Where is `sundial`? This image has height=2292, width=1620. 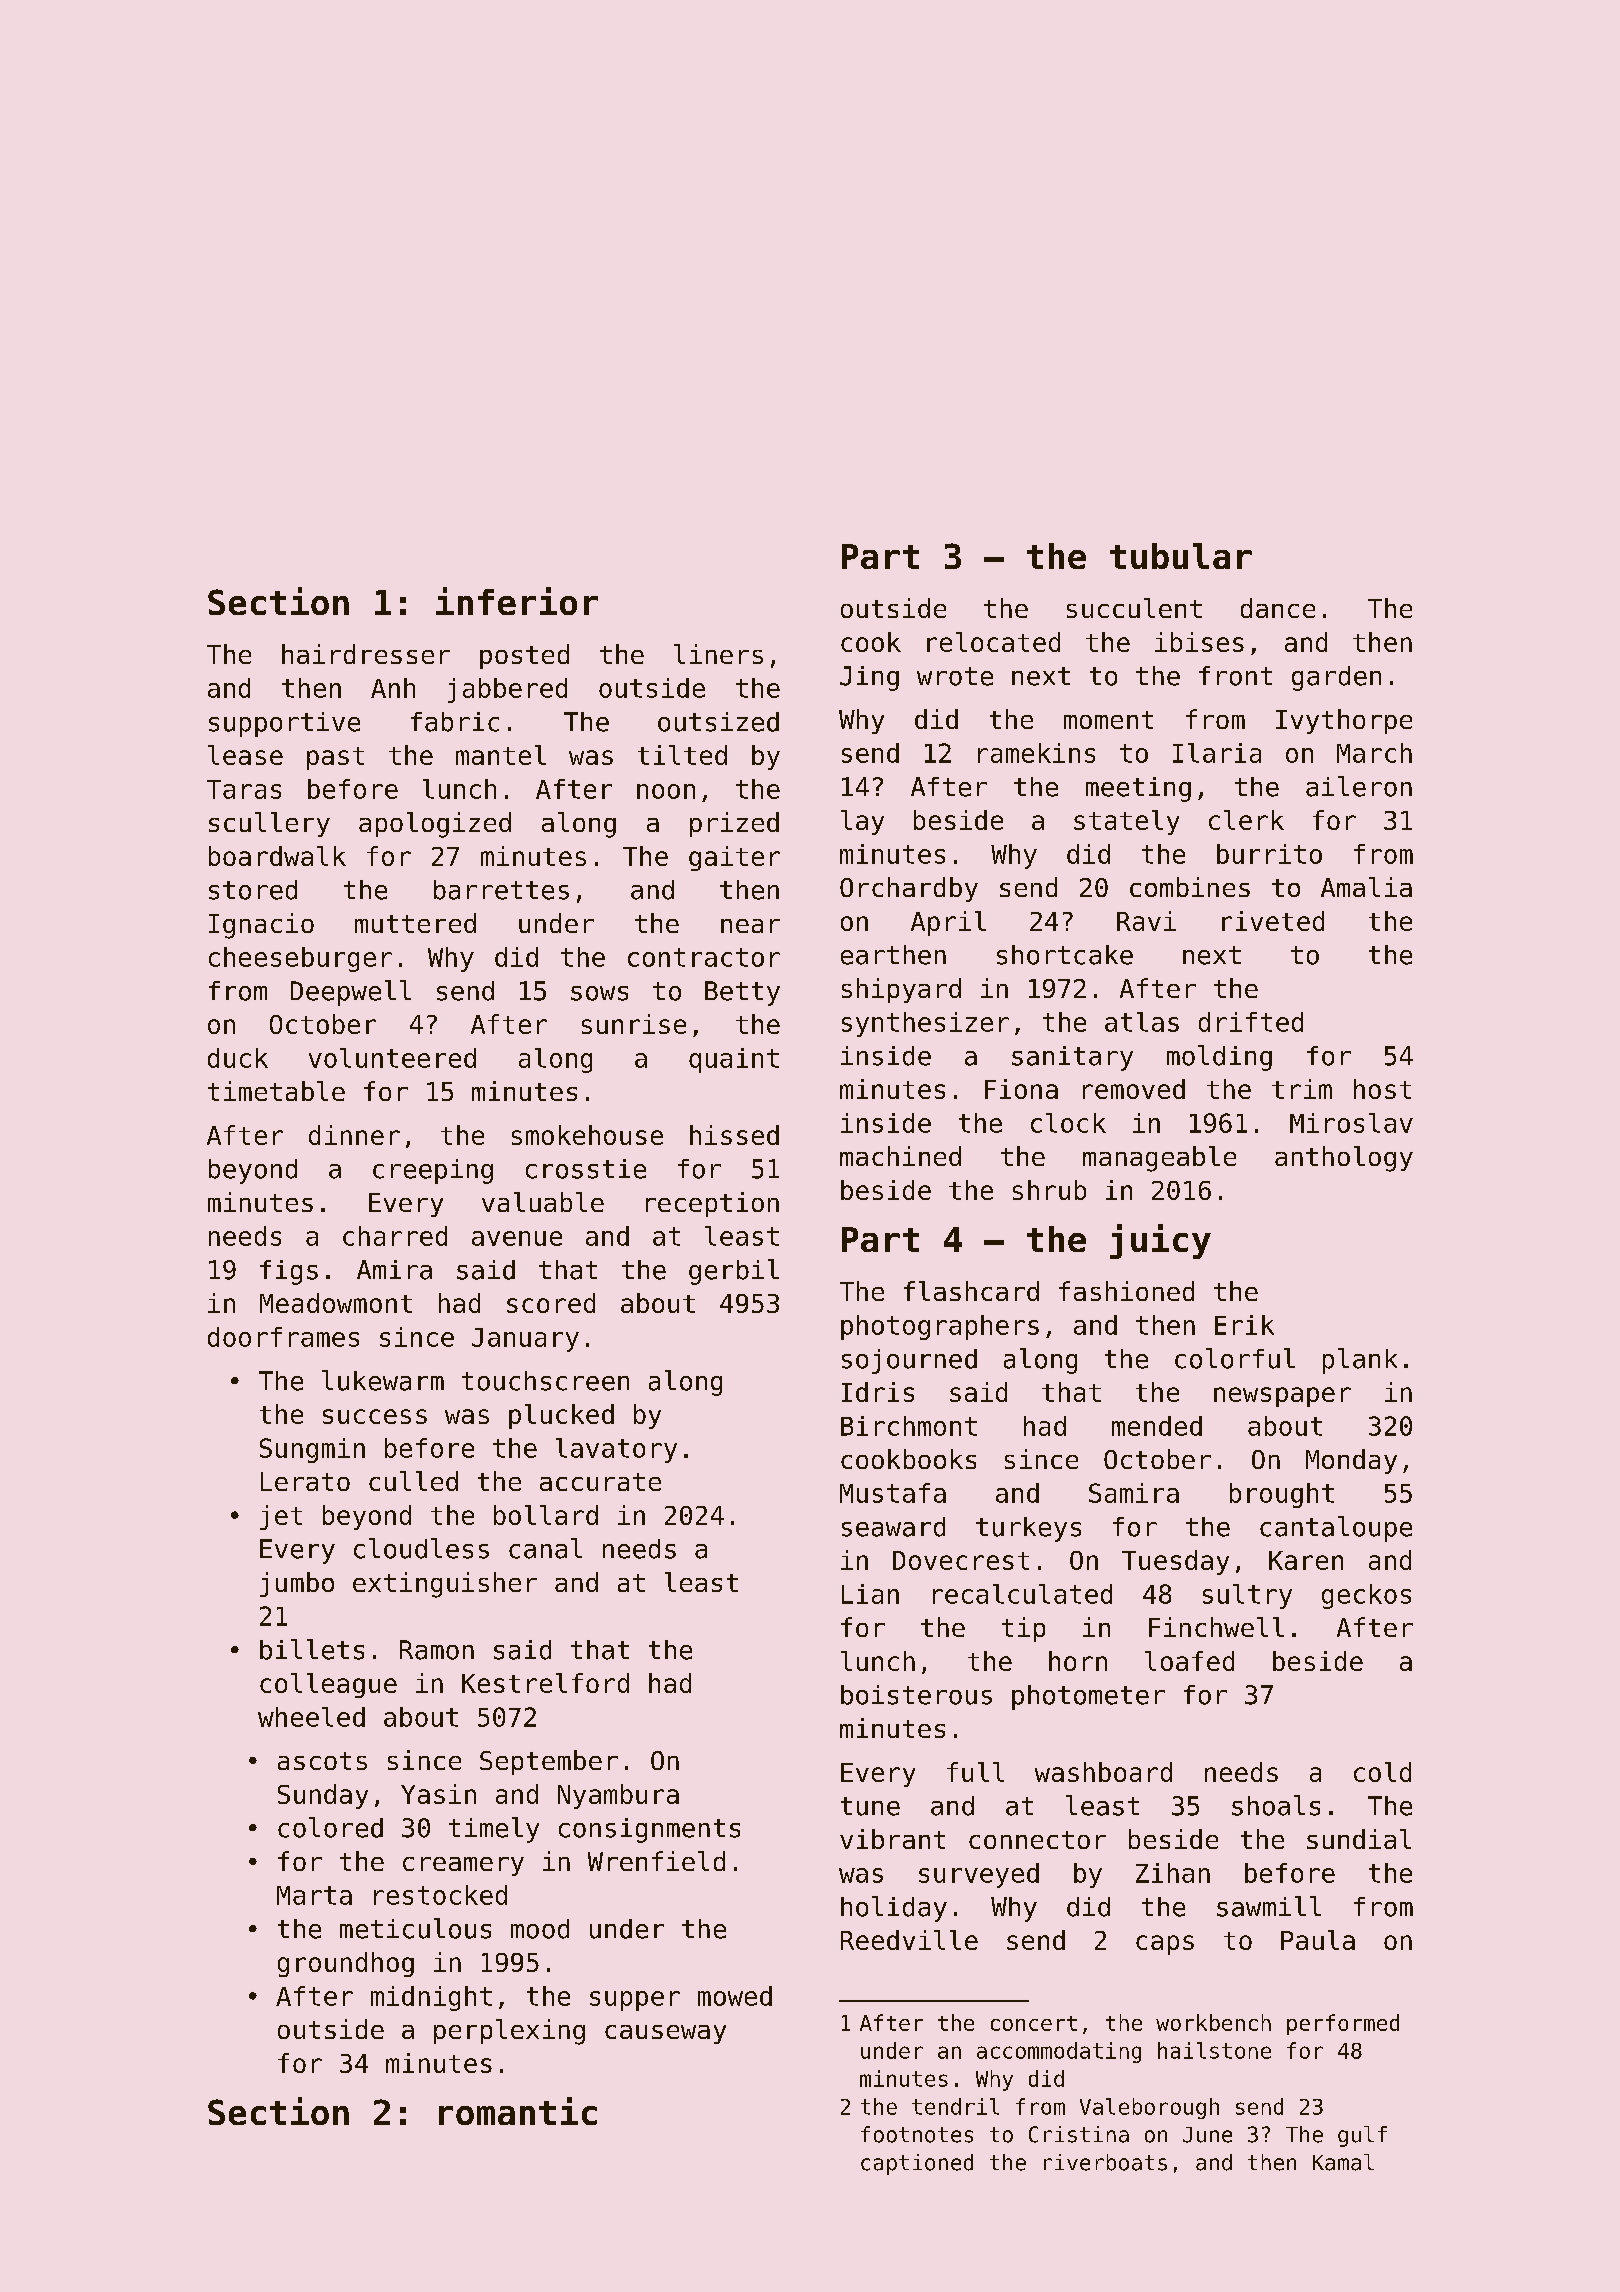
sundial is located at coordinates (1359, 1839).
